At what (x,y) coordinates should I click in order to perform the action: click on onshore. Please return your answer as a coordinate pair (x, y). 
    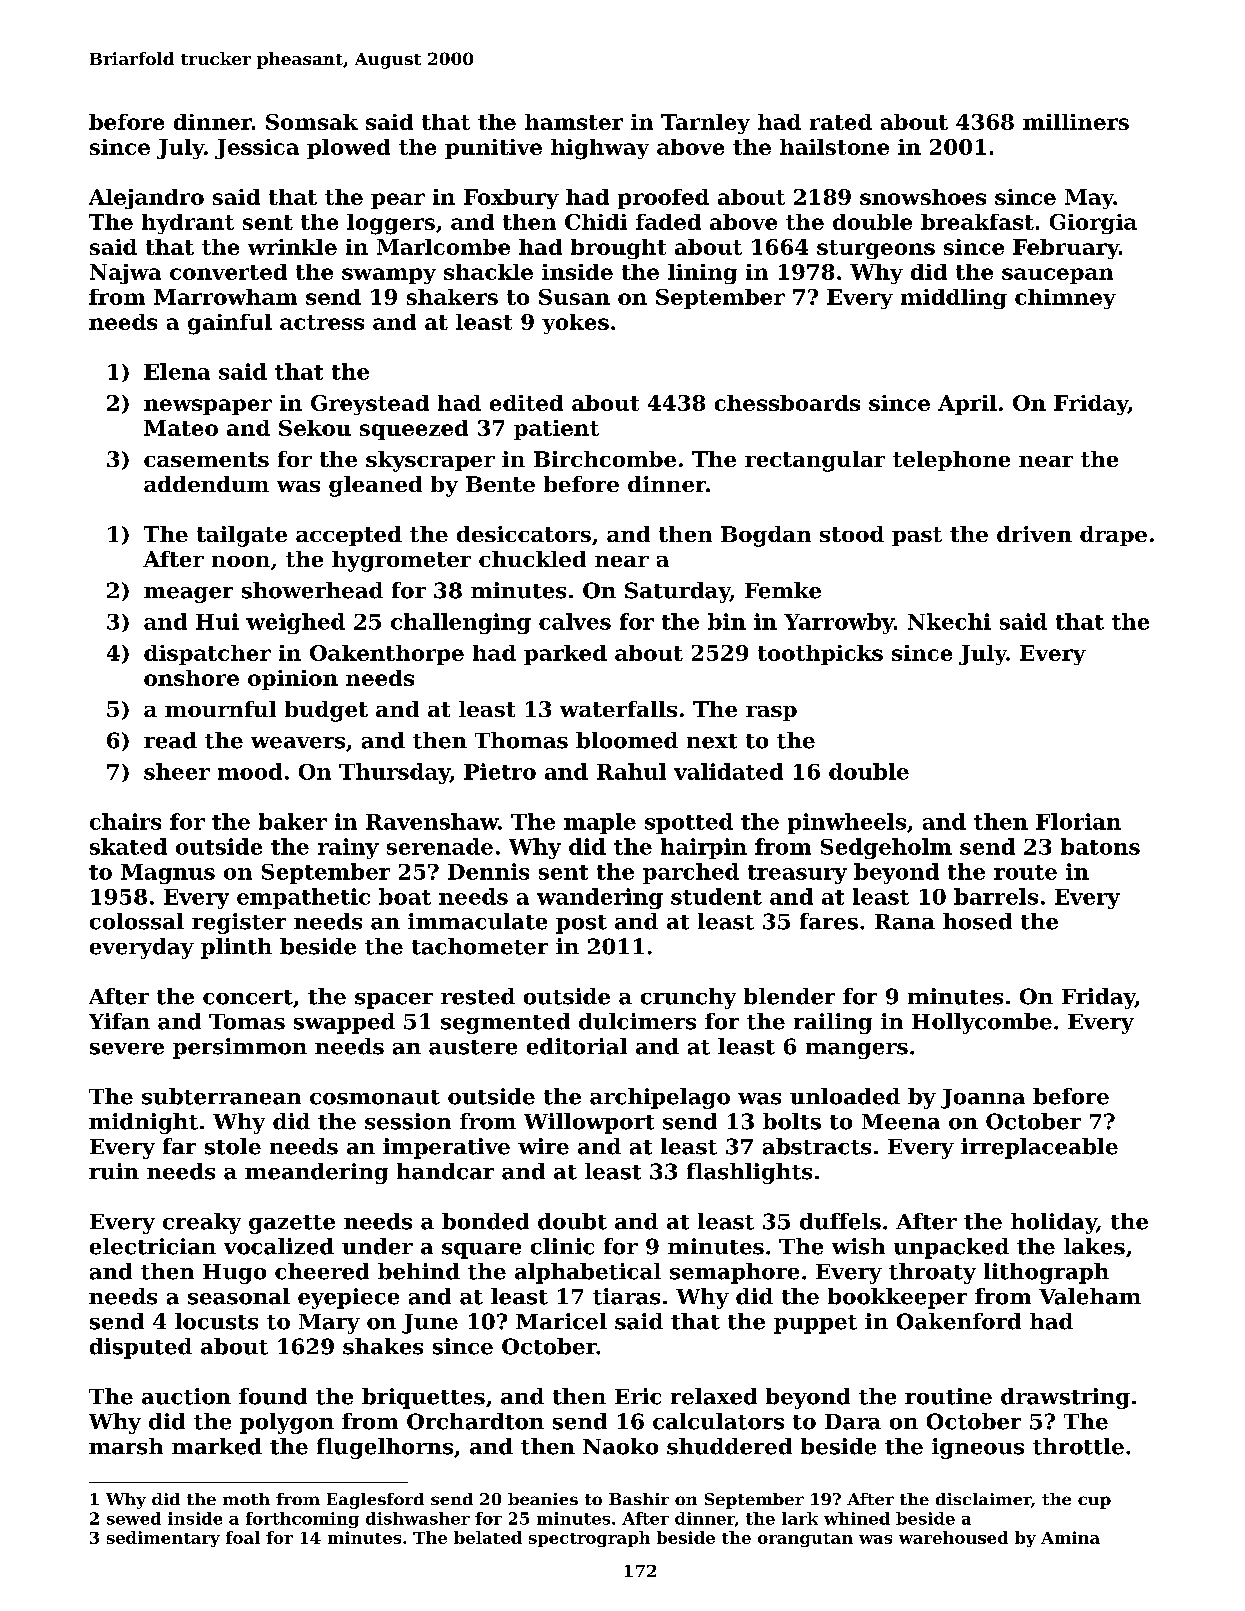
    Looking at the image, I should click on (191, 678).
